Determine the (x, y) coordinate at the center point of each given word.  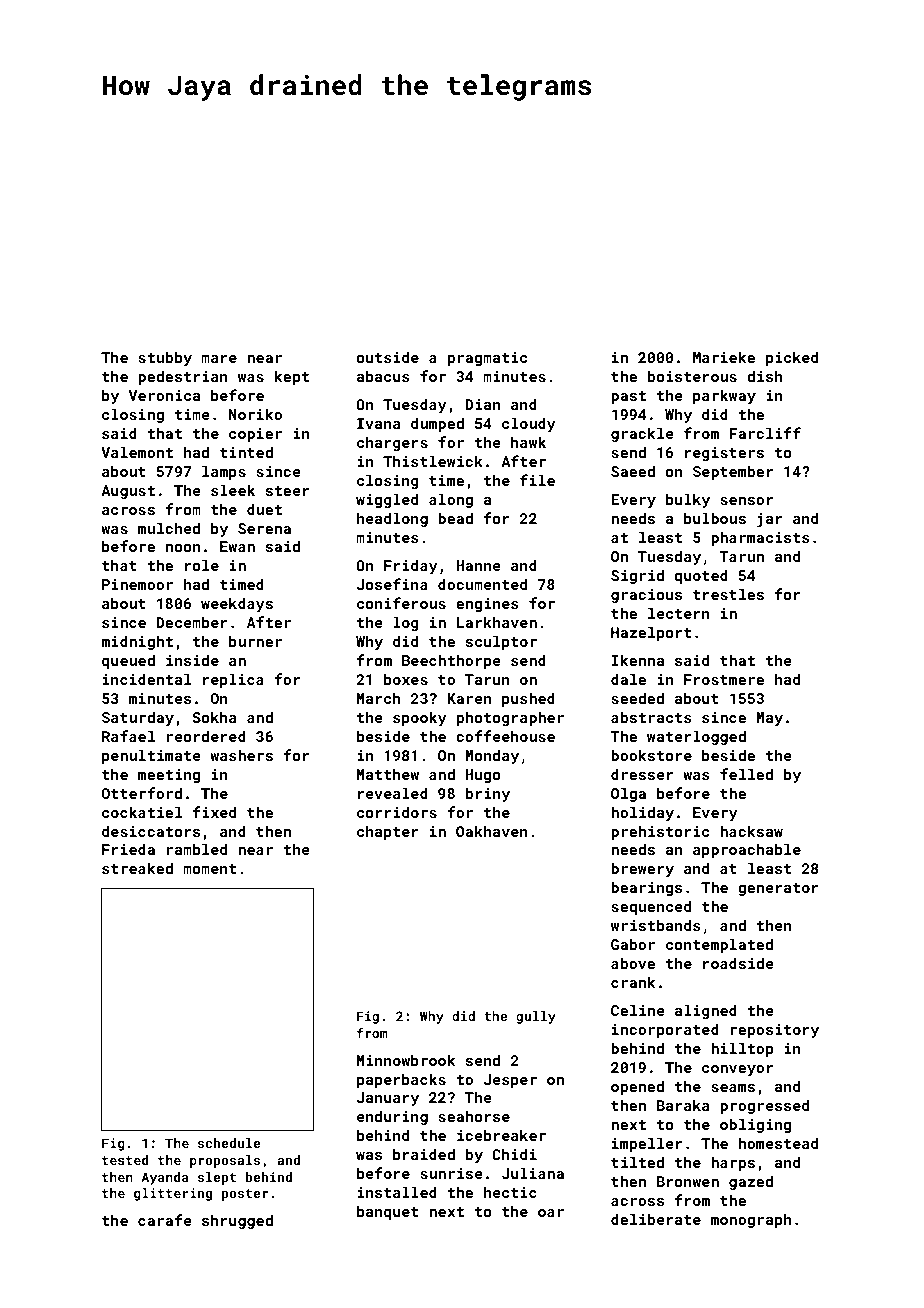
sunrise (451, 1173)
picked (792, 358)
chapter (388, 832)
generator (778, 889)
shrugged (237, 1221)
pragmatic (487, 359)
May (769, 719)
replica (233, 680)
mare (219, 359)
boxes (406, 679)
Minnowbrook (406, 1060)
